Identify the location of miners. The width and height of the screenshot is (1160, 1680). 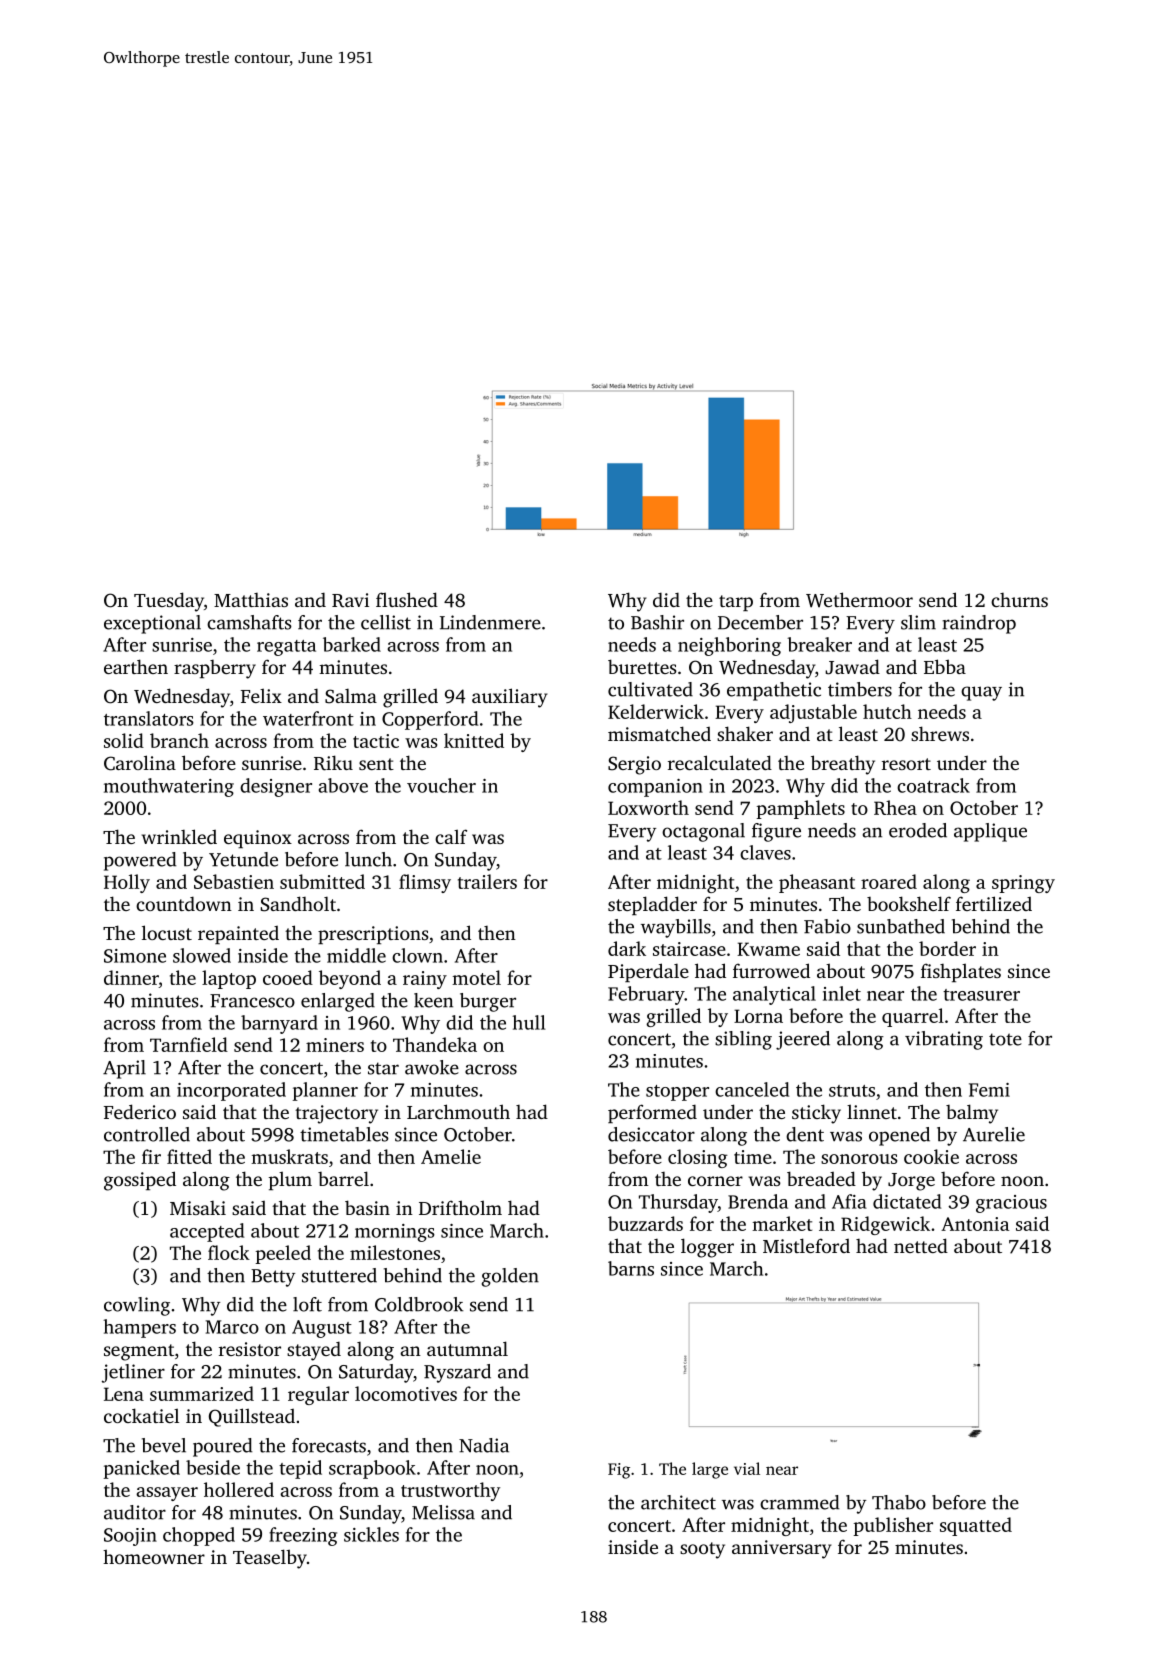
(335, 1045).
